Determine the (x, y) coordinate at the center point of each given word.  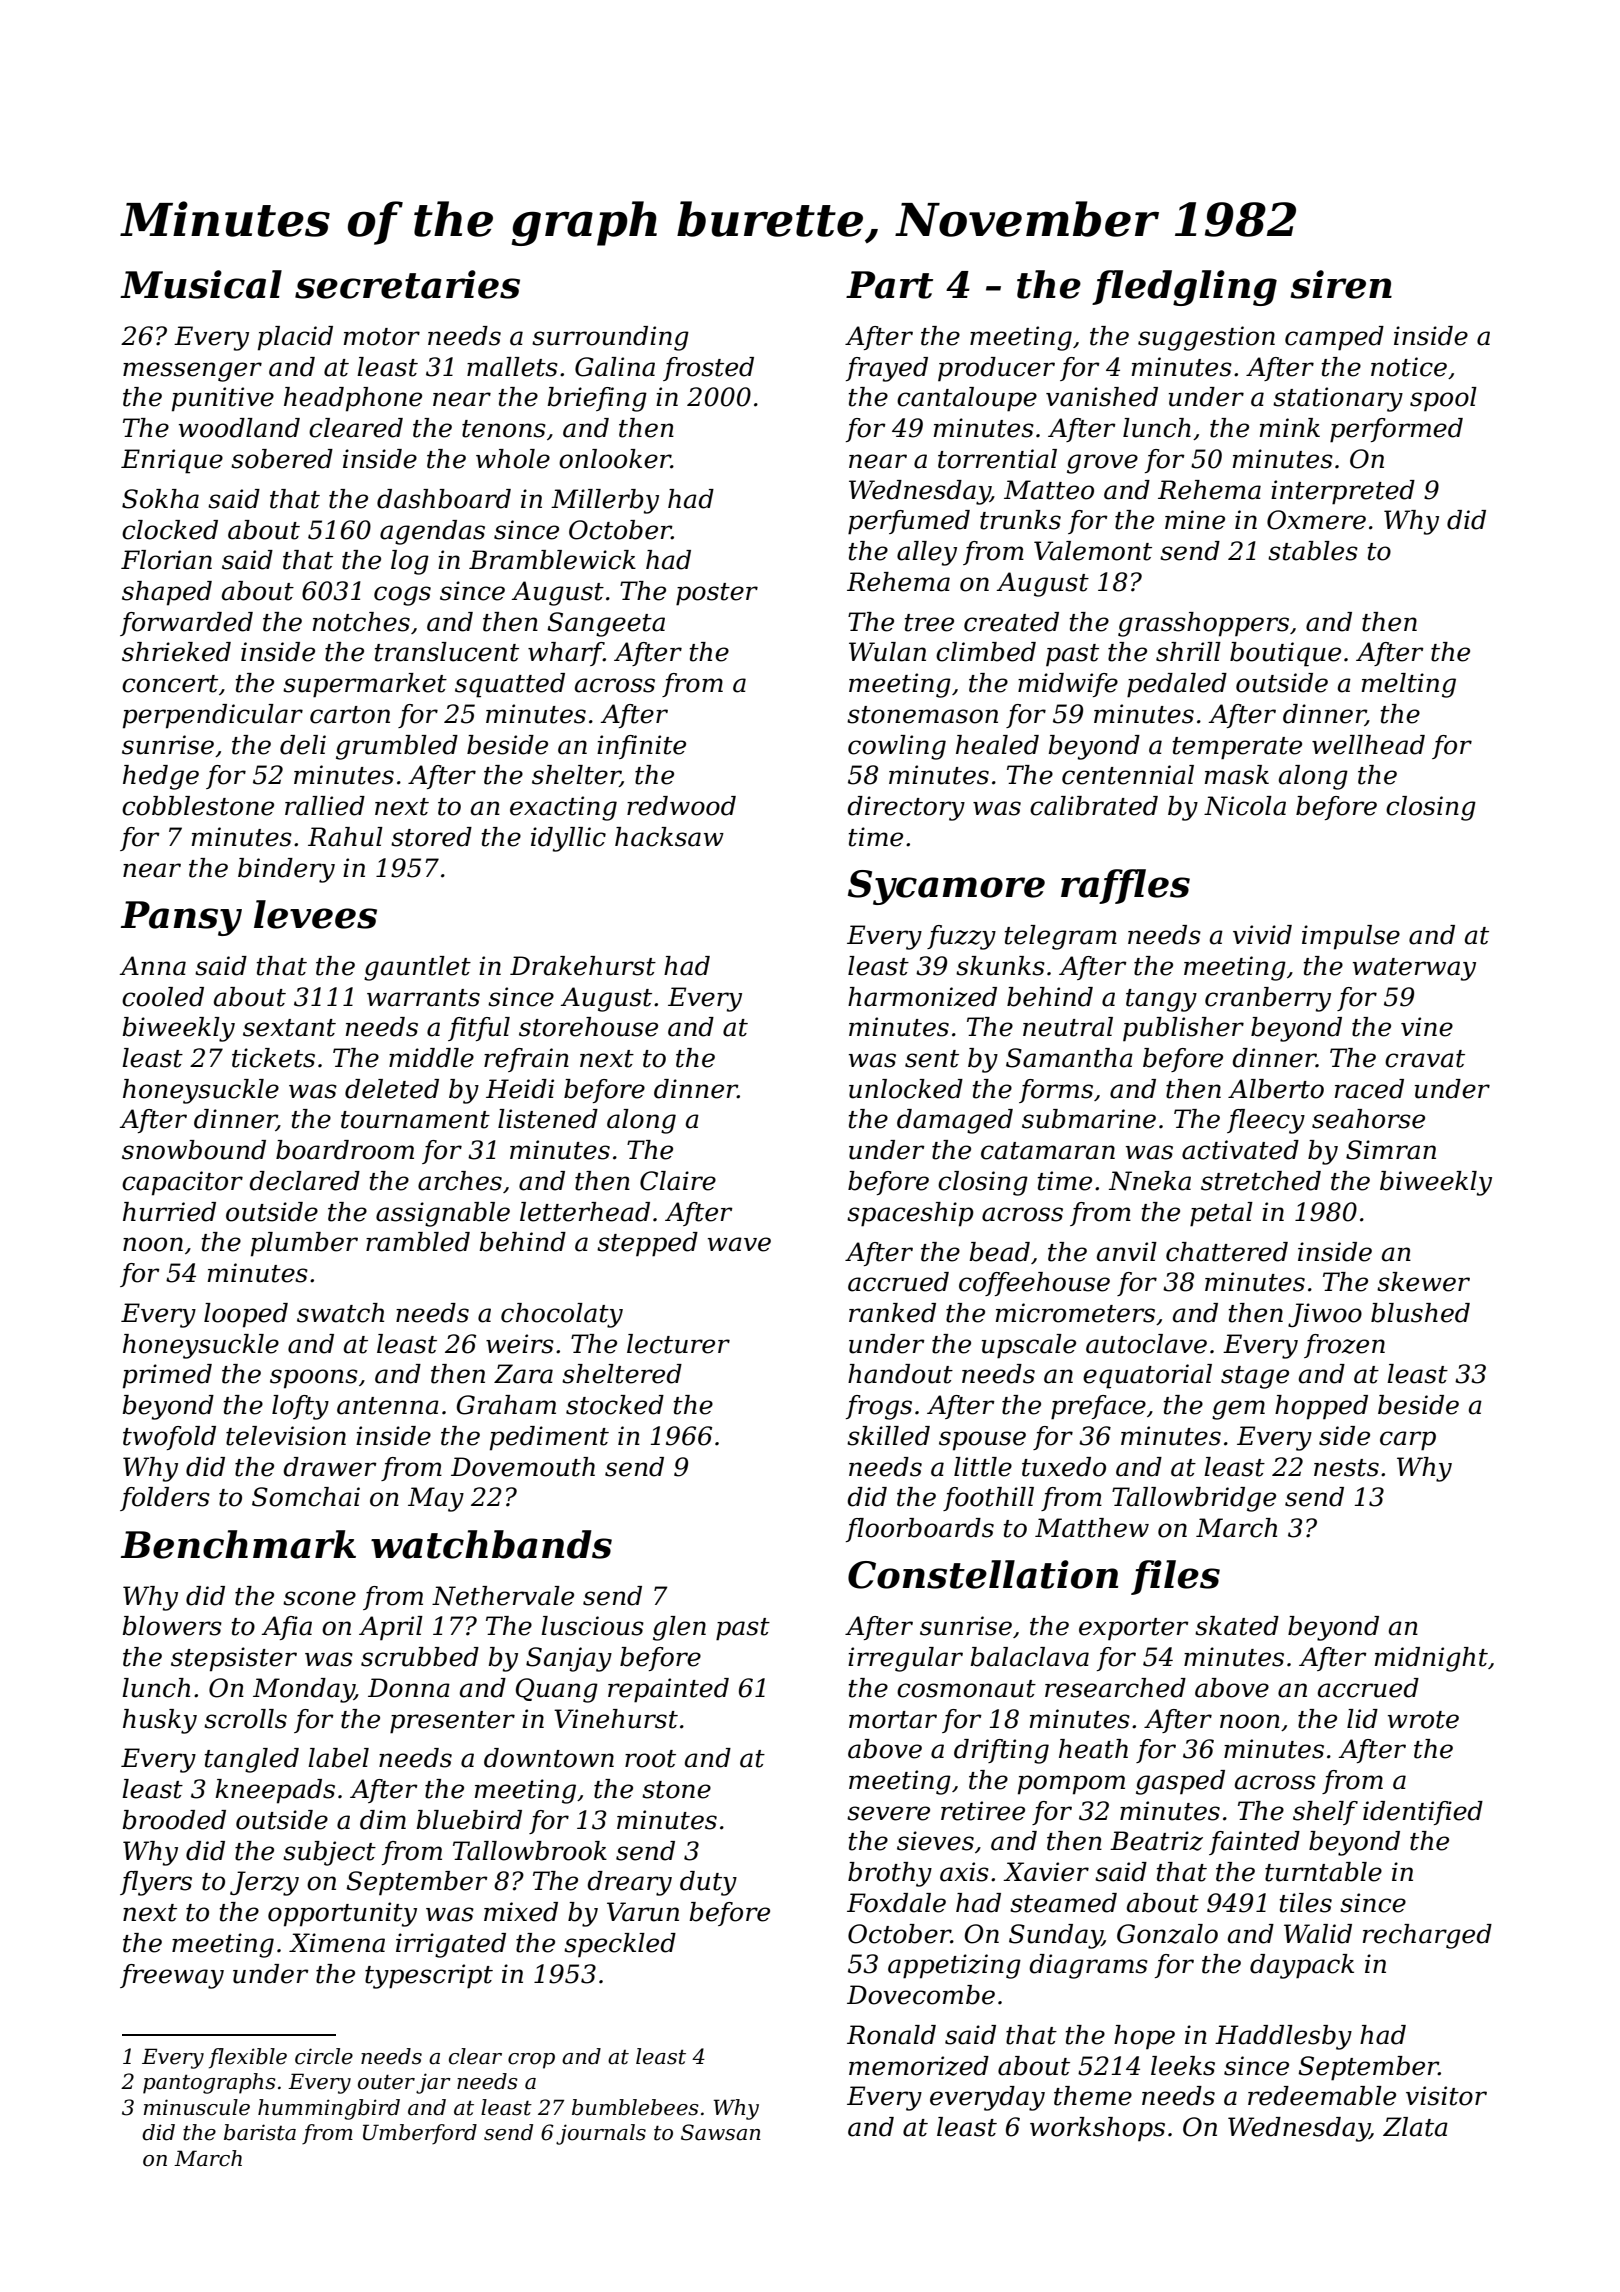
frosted (708, 369)
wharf (566, 654)
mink (1290, 427)
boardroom (345, 1150)
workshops (1097, 2129)
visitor (1446, 2096)
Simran (1391, 1150)
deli (303, 745)
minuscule (197, 2107)
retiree (983, 1811)
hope (1144, 2037)
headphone (353, 399)
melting (1409, 685)
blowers (172, 1626)
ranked (892, 1313)
